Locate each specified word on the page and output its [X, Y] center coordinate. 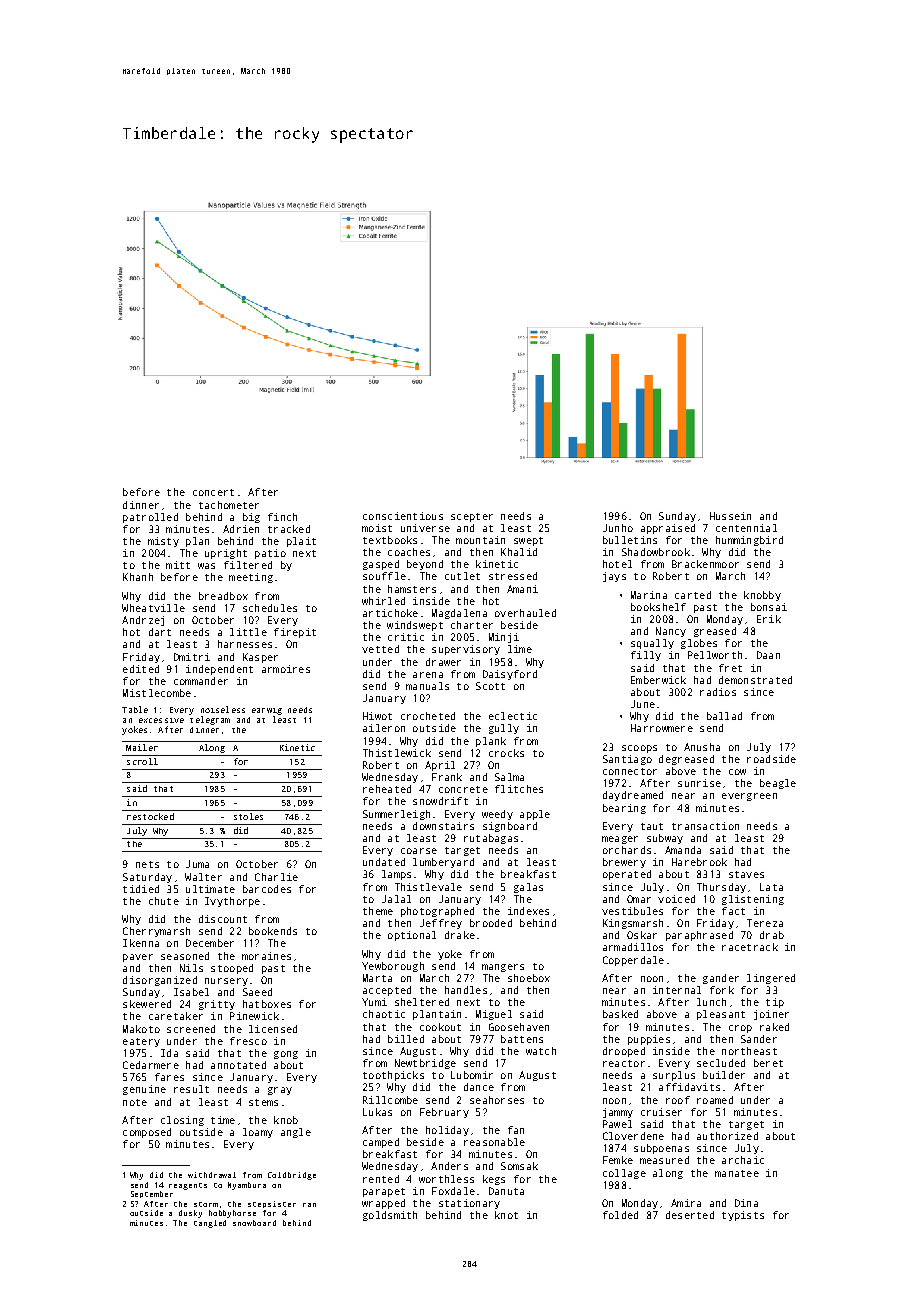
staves [746, 874]
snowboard [254, 1223]
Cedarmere [151, 1065]
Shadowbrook [656, 552]
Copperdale [633, 961]
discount [223, 919]
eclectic [513, 716]
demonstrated [755, 680]
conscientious [403, 516]
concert [213, 492]
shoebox [529, 978]
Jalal [396, 899]
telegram [210, 720]
